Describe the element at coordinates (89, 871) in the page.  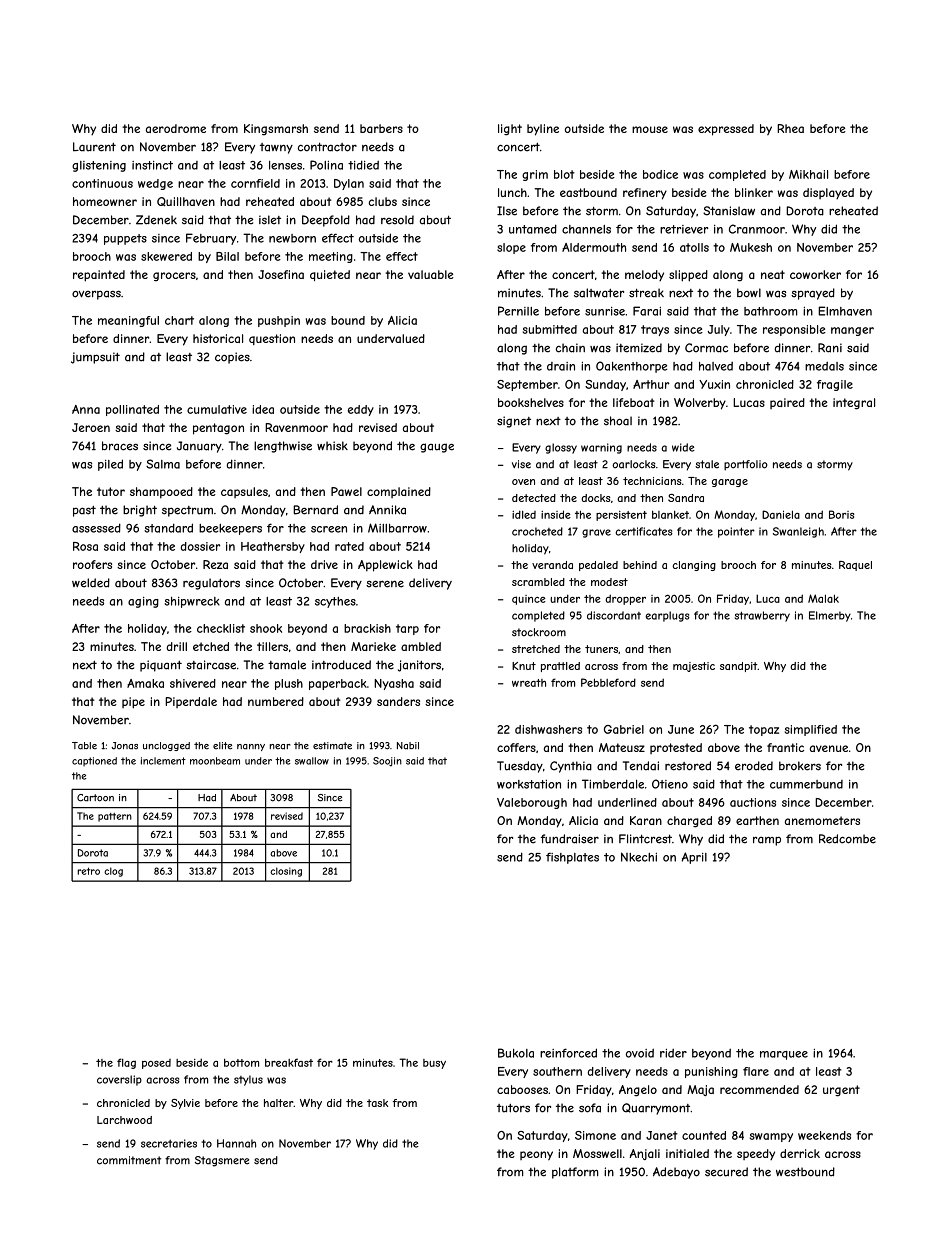
I see `retro` at that location.
